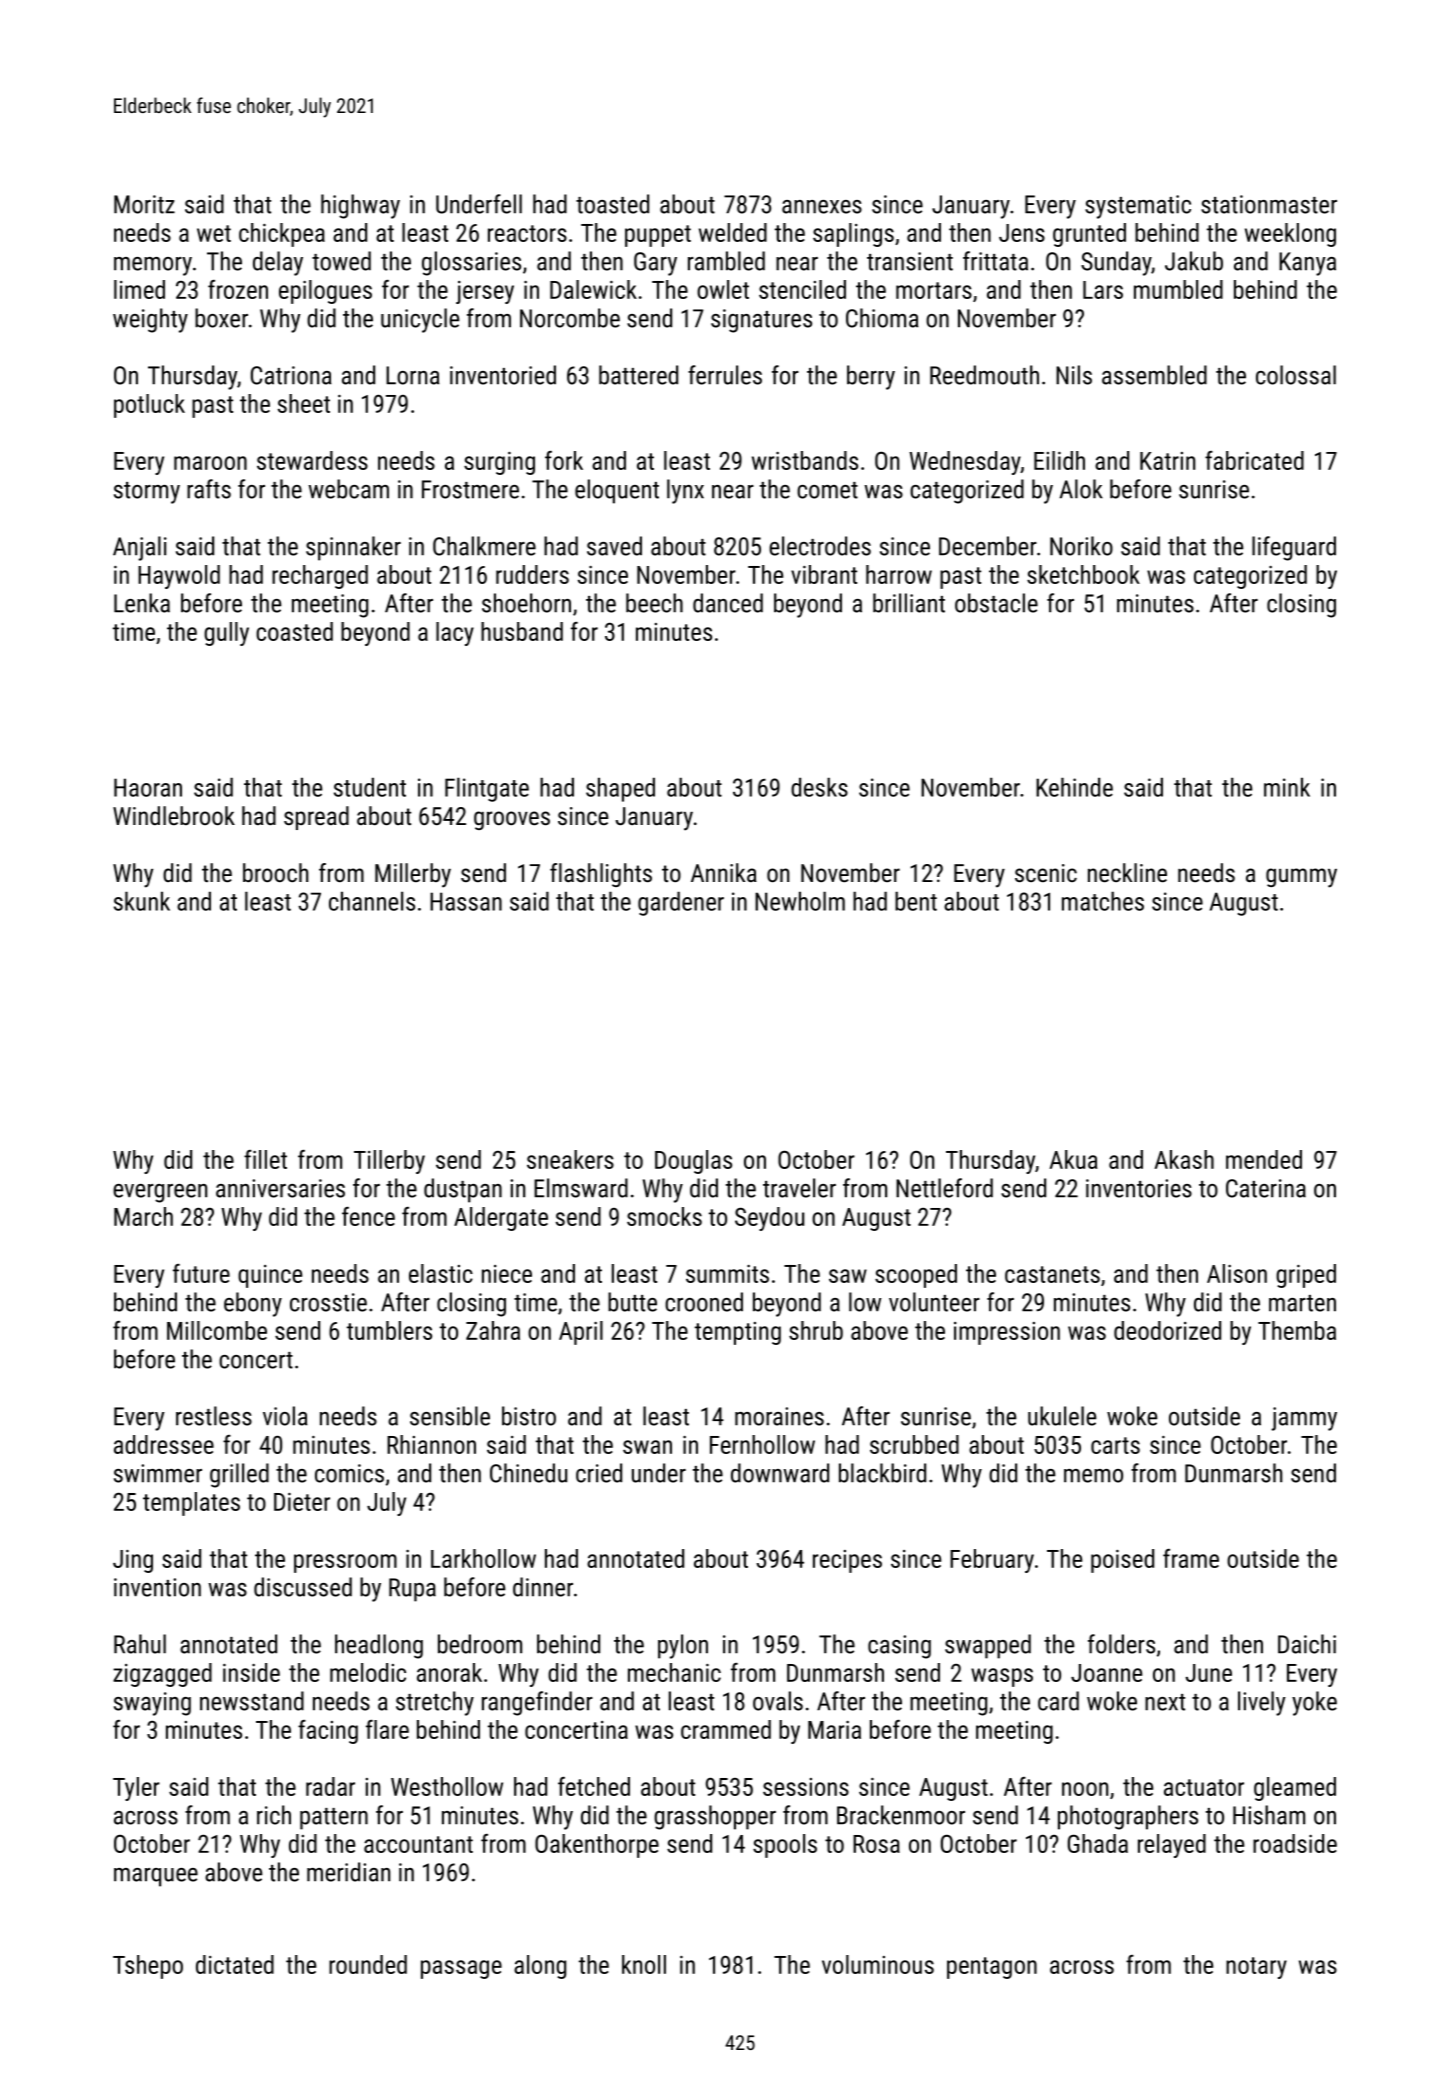 This screenshot has height=2100, width=1450. What do you see at coordinates (1269, 204) in the screenshot?
I see `stationmaster` at bounding box center [1269, 204].
